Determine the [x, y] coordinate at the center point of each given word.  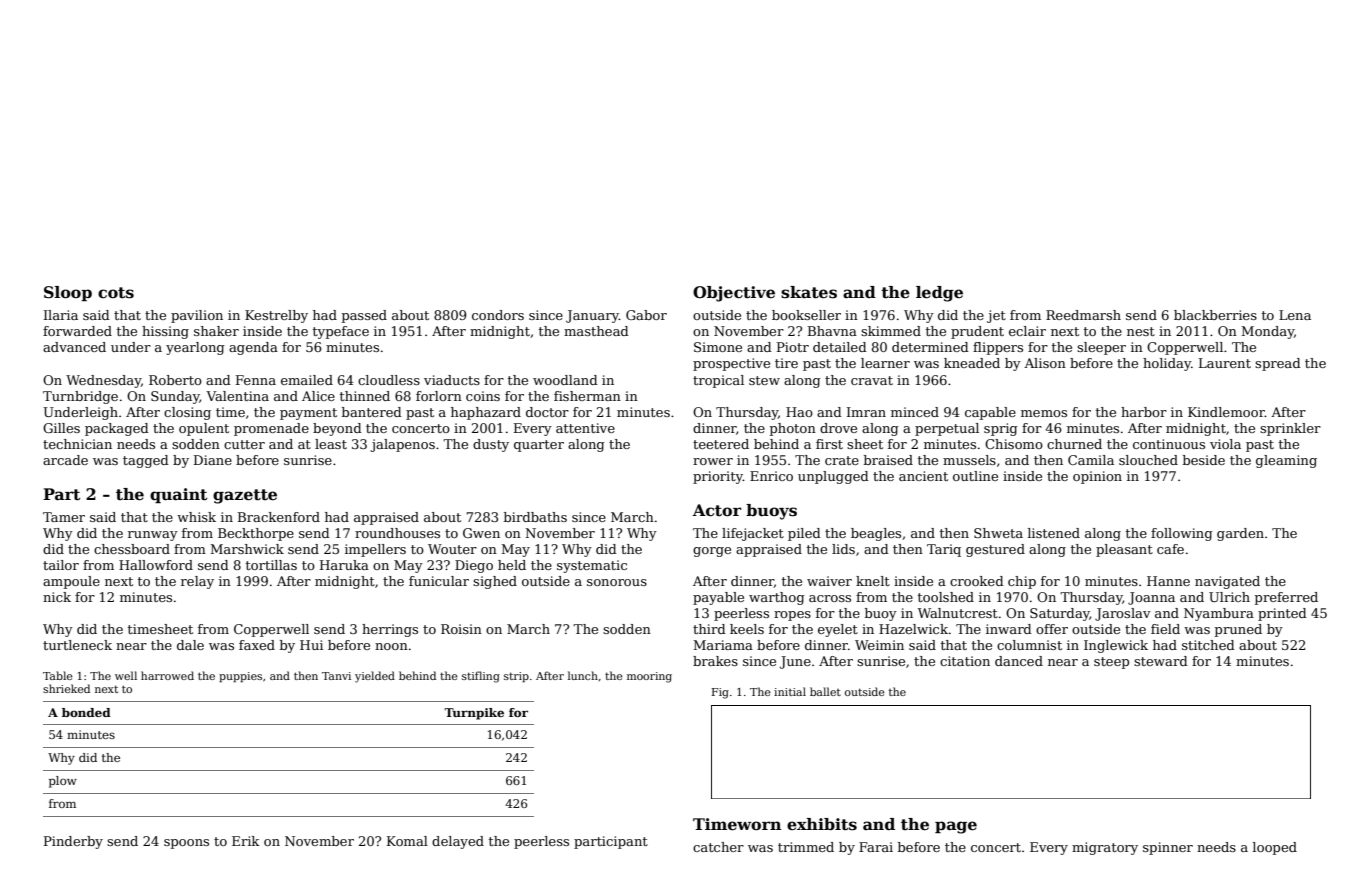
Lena [1295, 315]
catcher [718, 847]
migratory [1105, 848]
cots [116, 293]
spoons [186, 844]
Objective [734, 294]
